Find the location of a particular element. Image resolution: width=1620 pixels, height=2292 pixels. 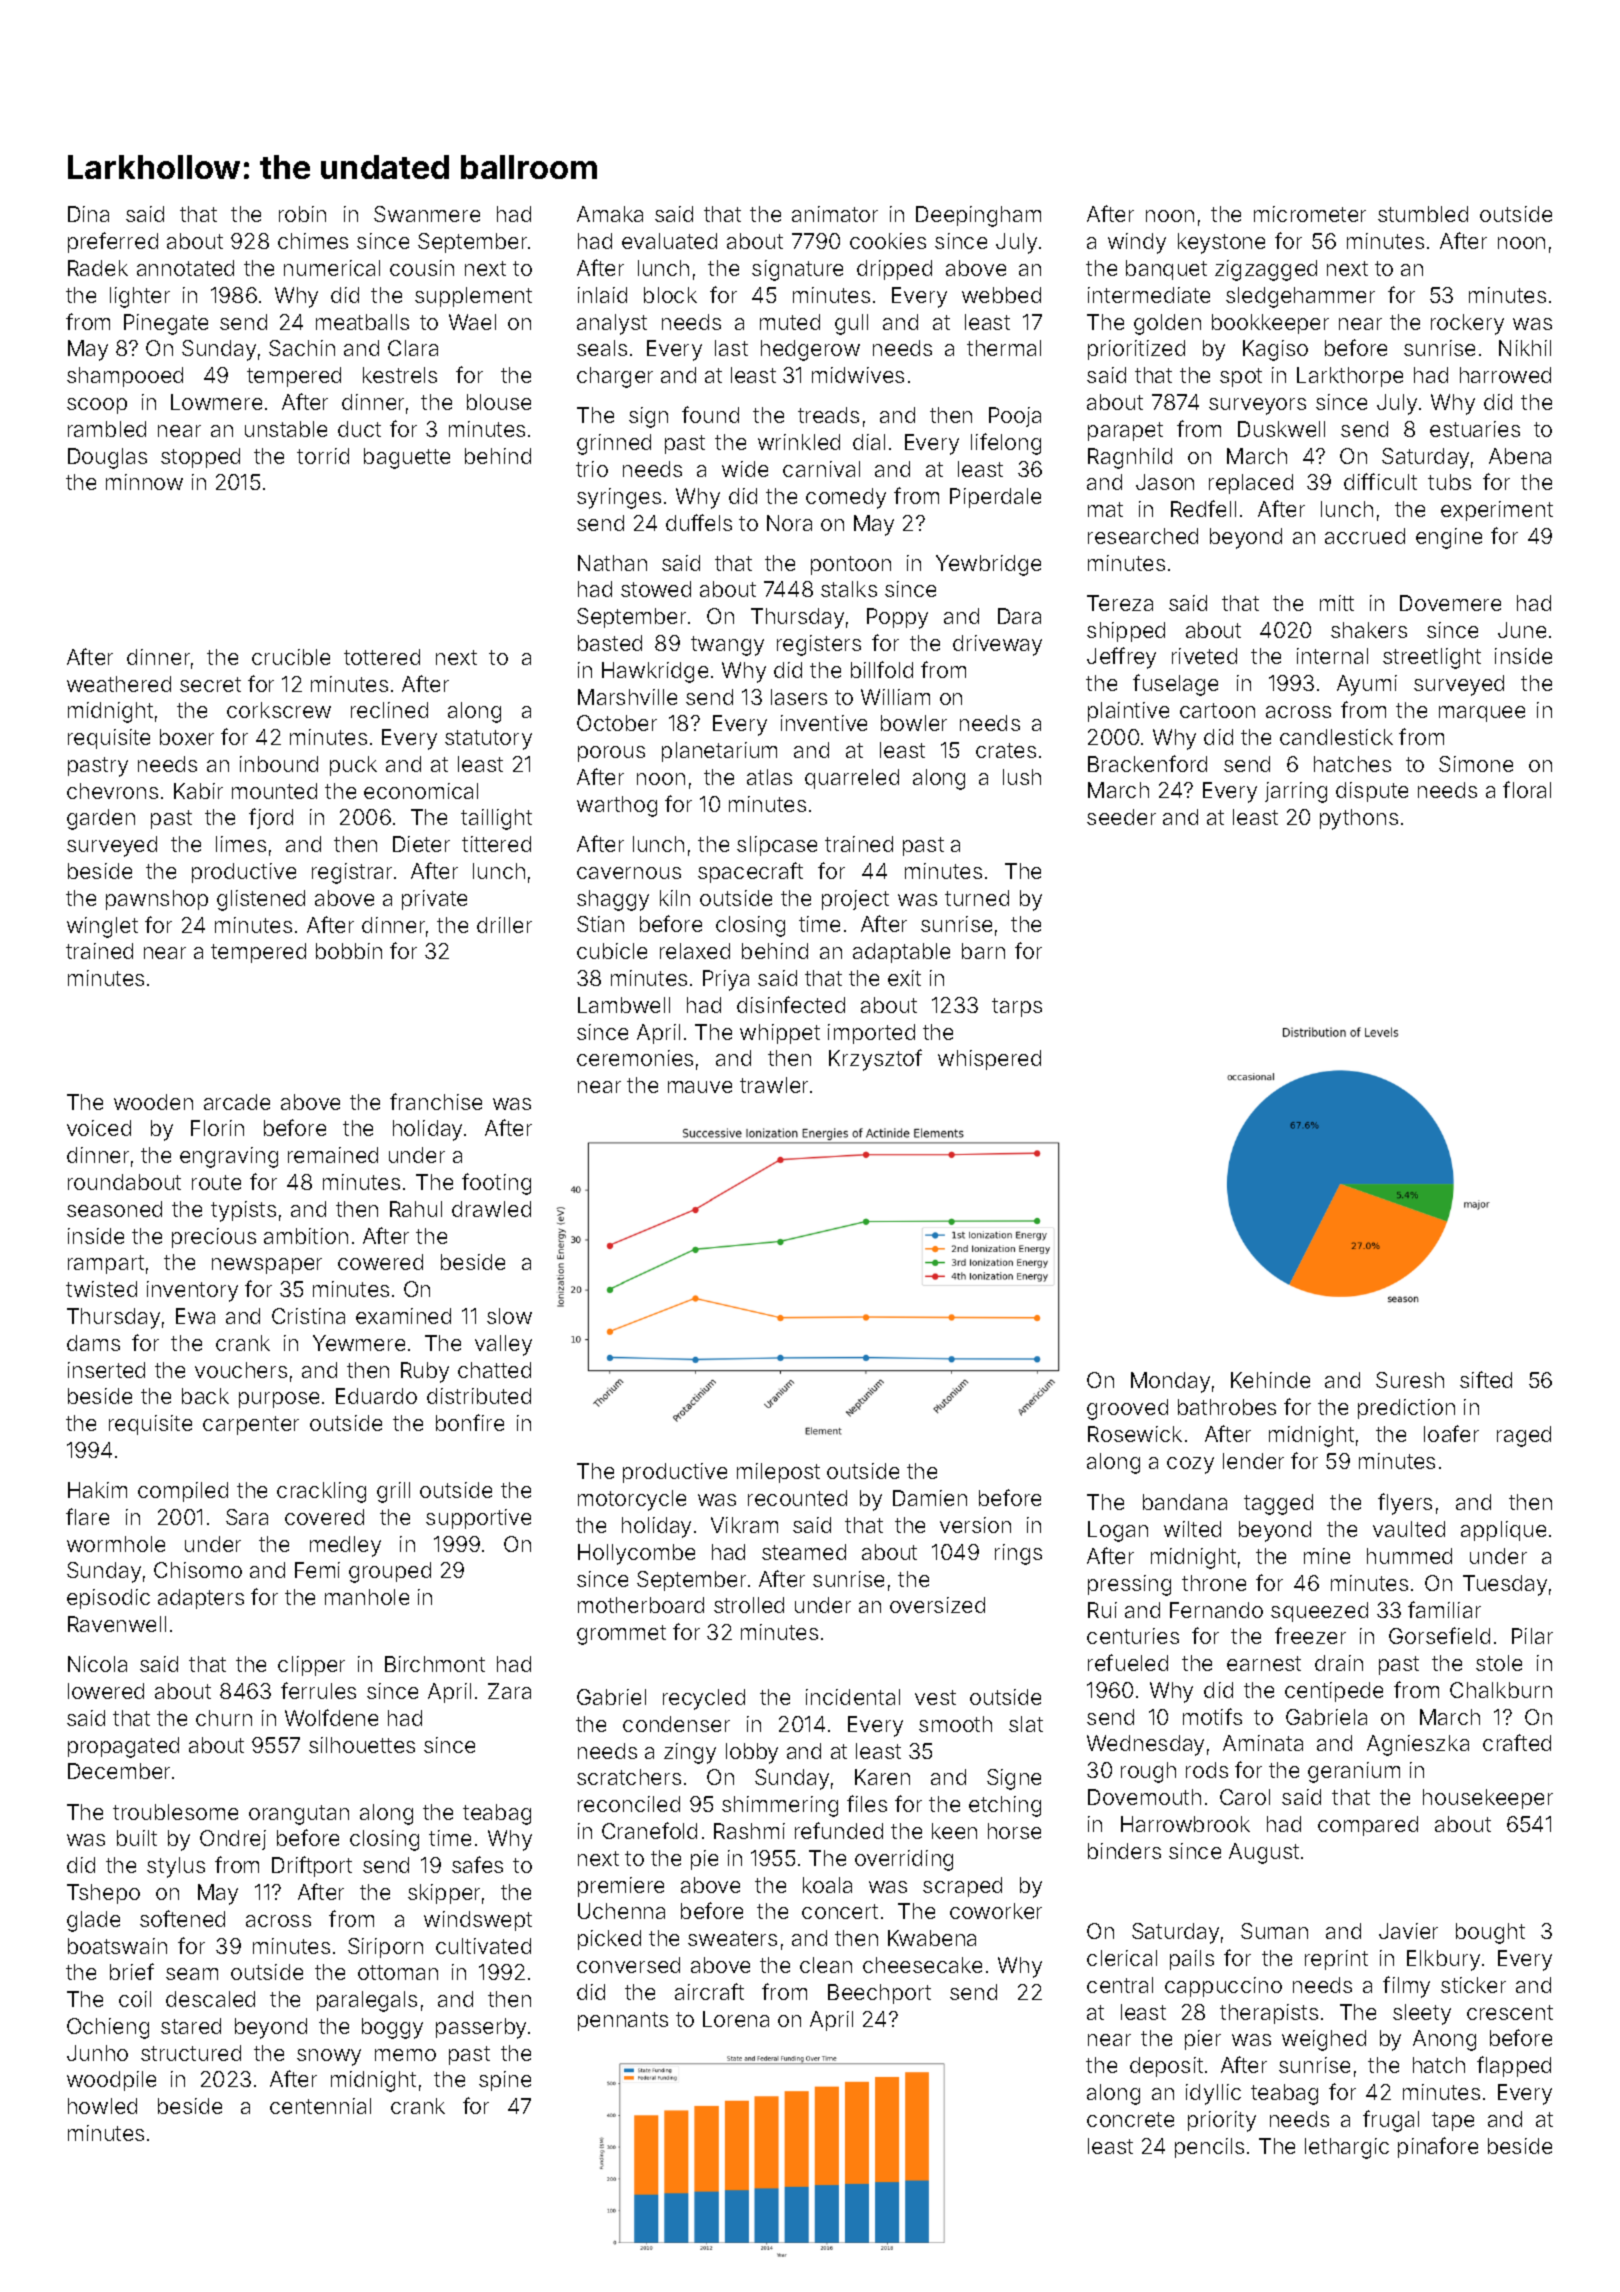

picked is located at coordinates (609, 1940).
